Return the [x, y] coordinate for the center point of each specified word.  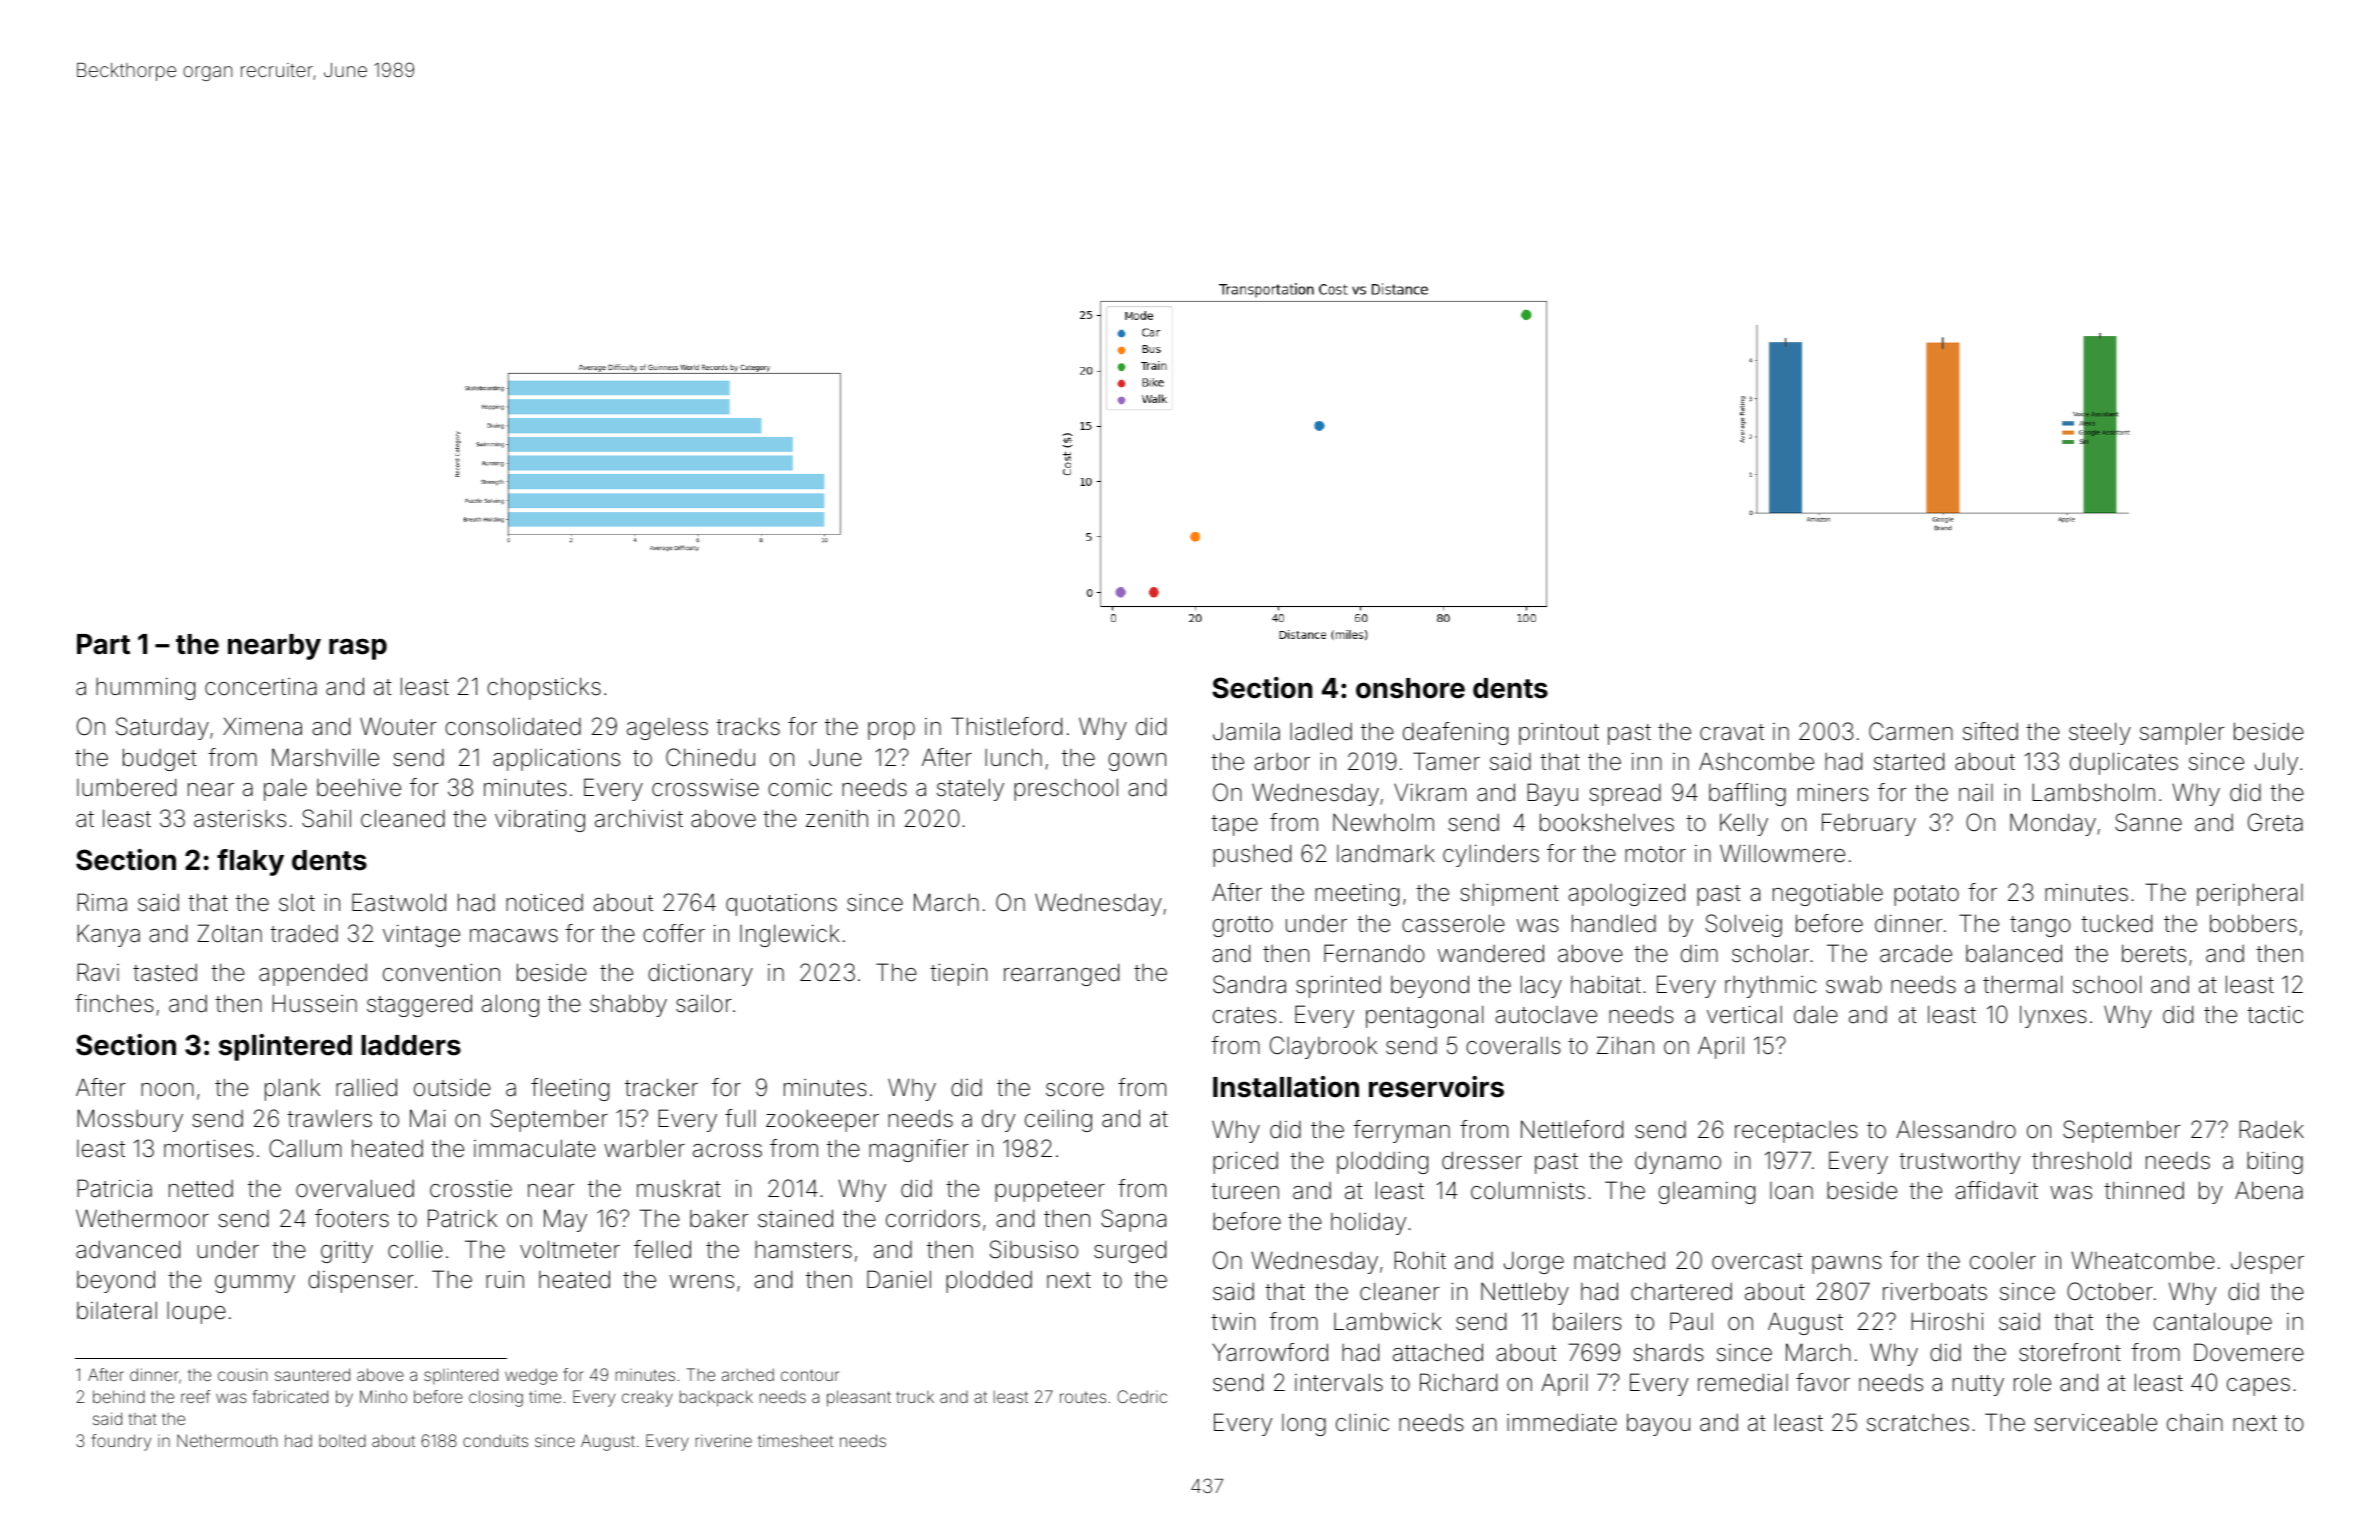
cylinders [1491, 855]
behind [119, 1396]
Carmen [1911, 731]
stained [795, 1218]
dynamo [1678, 1162]
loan [1791, 1191]
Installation [1286, 1087]
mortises [209, 1148]
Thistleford [1006, 726]
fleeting [570, 1089]
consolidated [513, 726]
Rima [102, 902]
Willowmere [1782, 853]
